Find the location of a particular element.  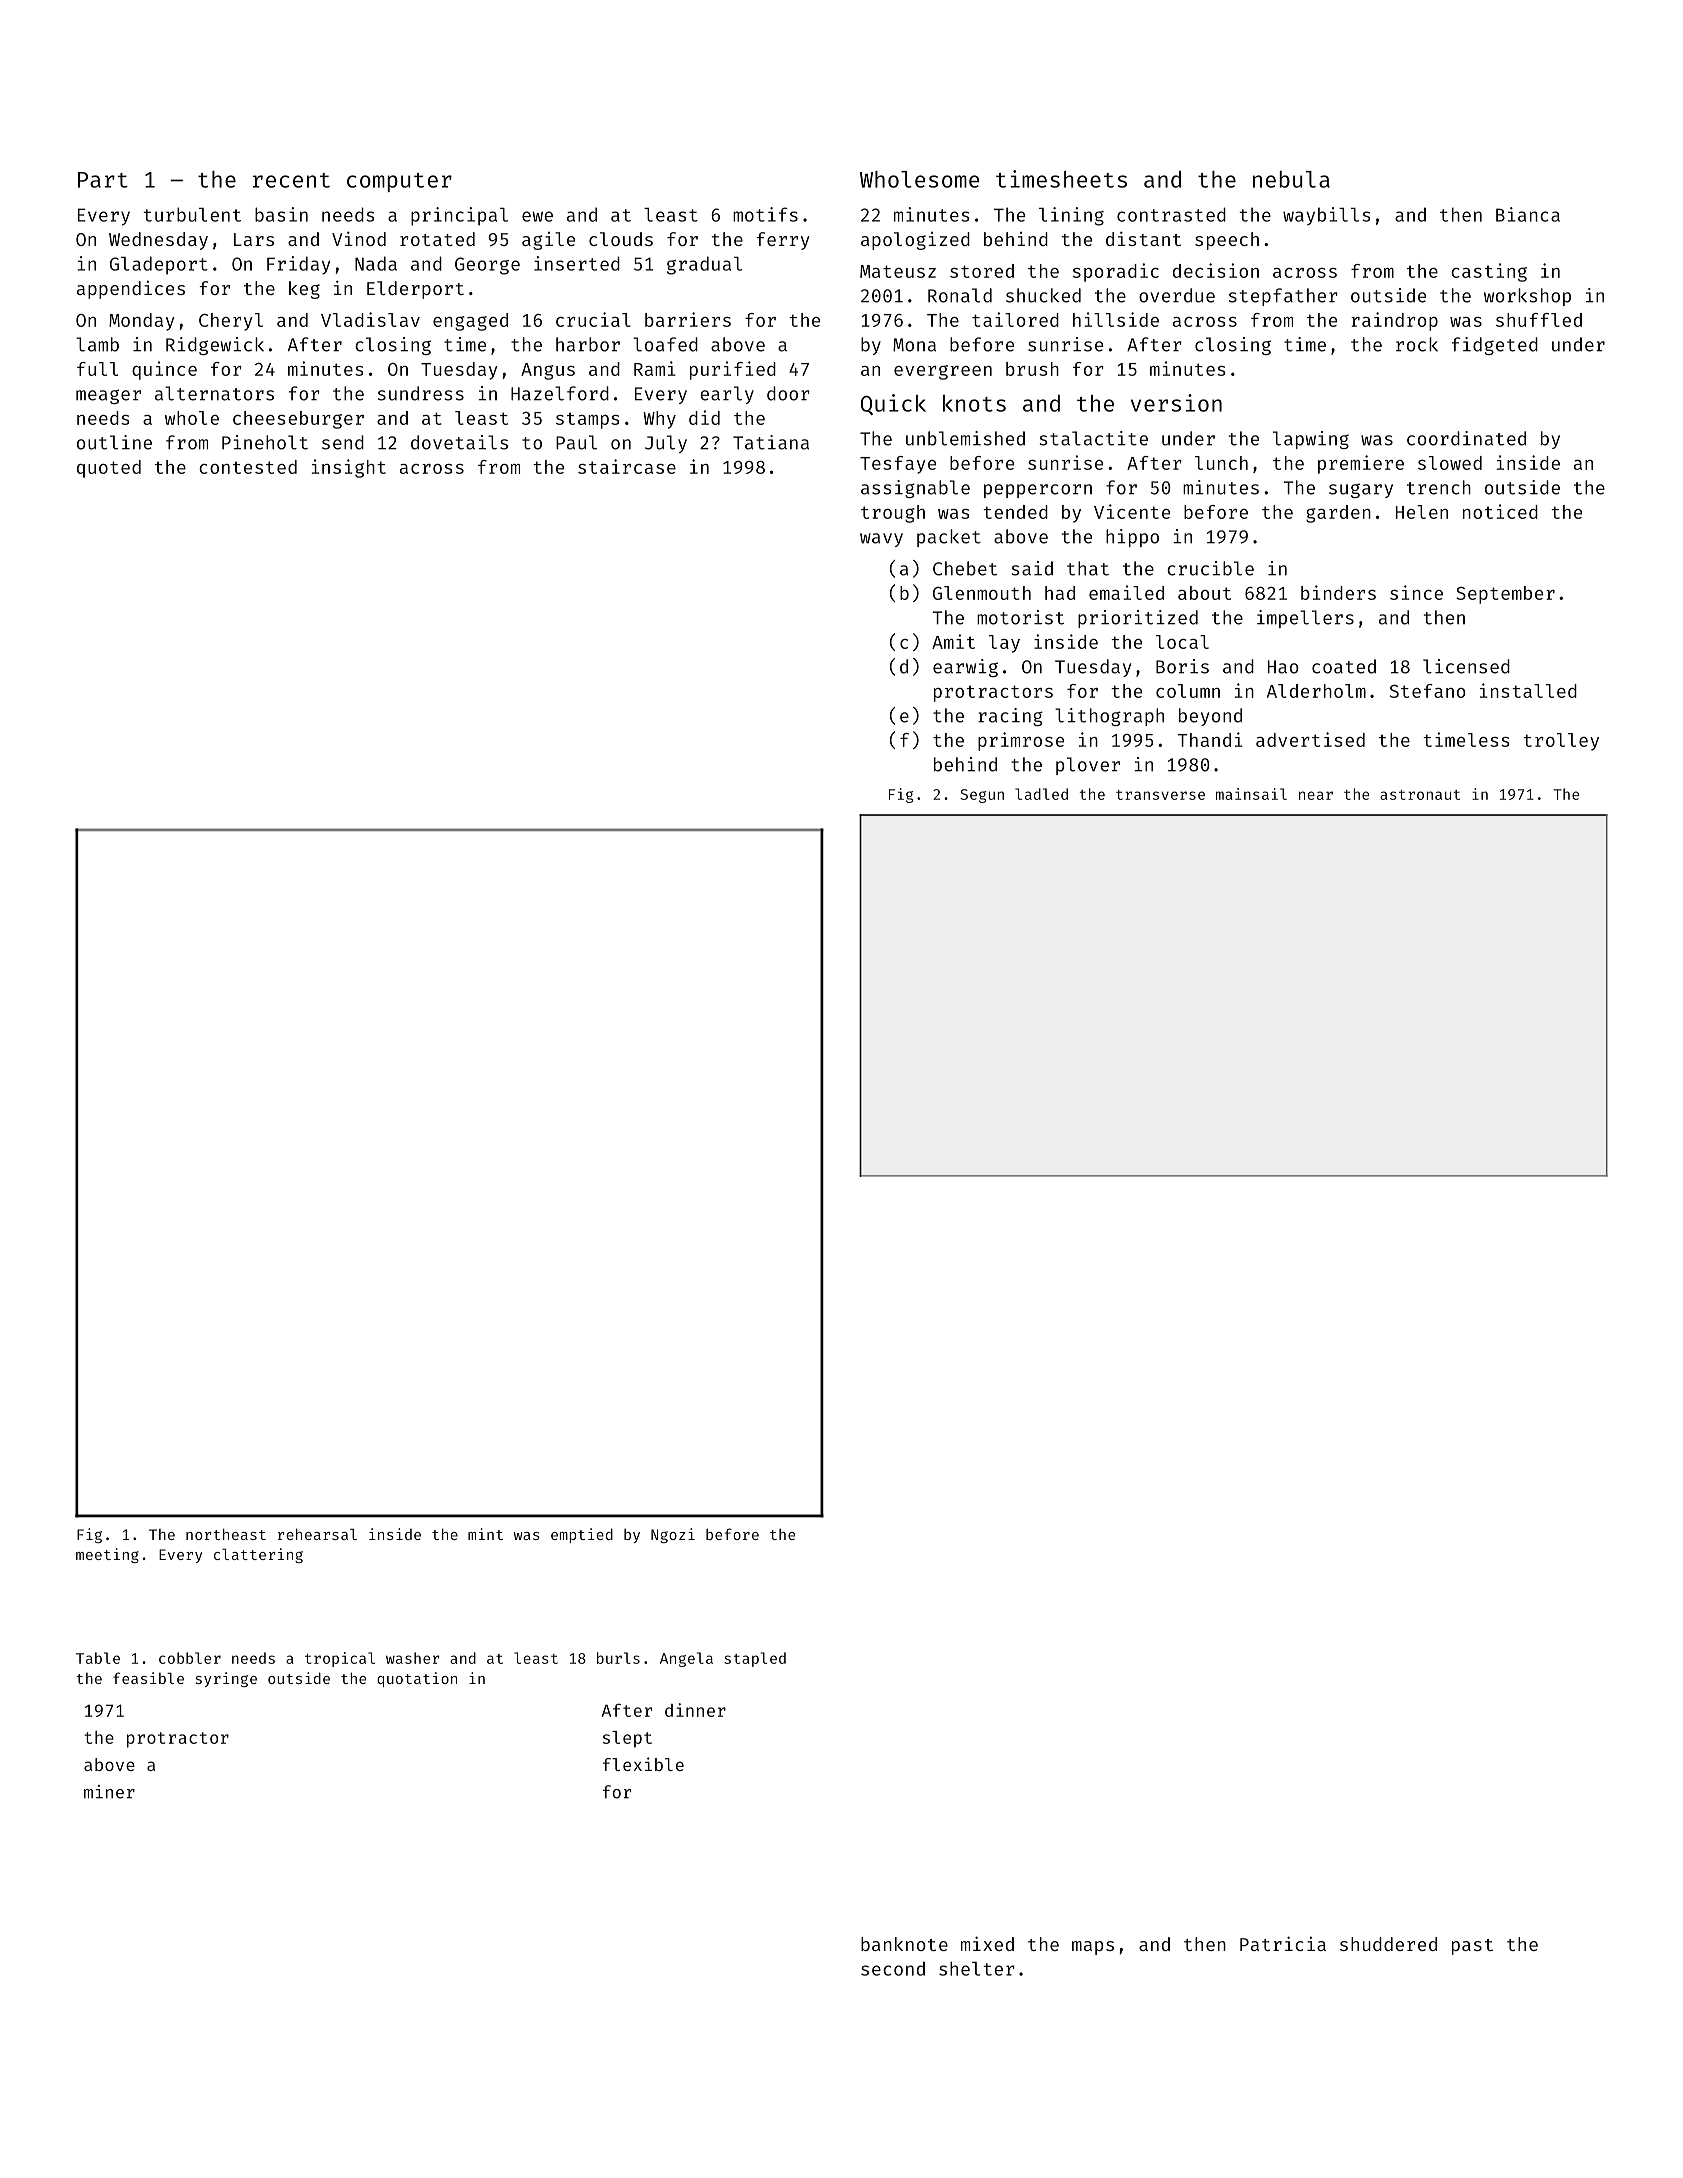

ladled is located at coordinates (1041, 794).
